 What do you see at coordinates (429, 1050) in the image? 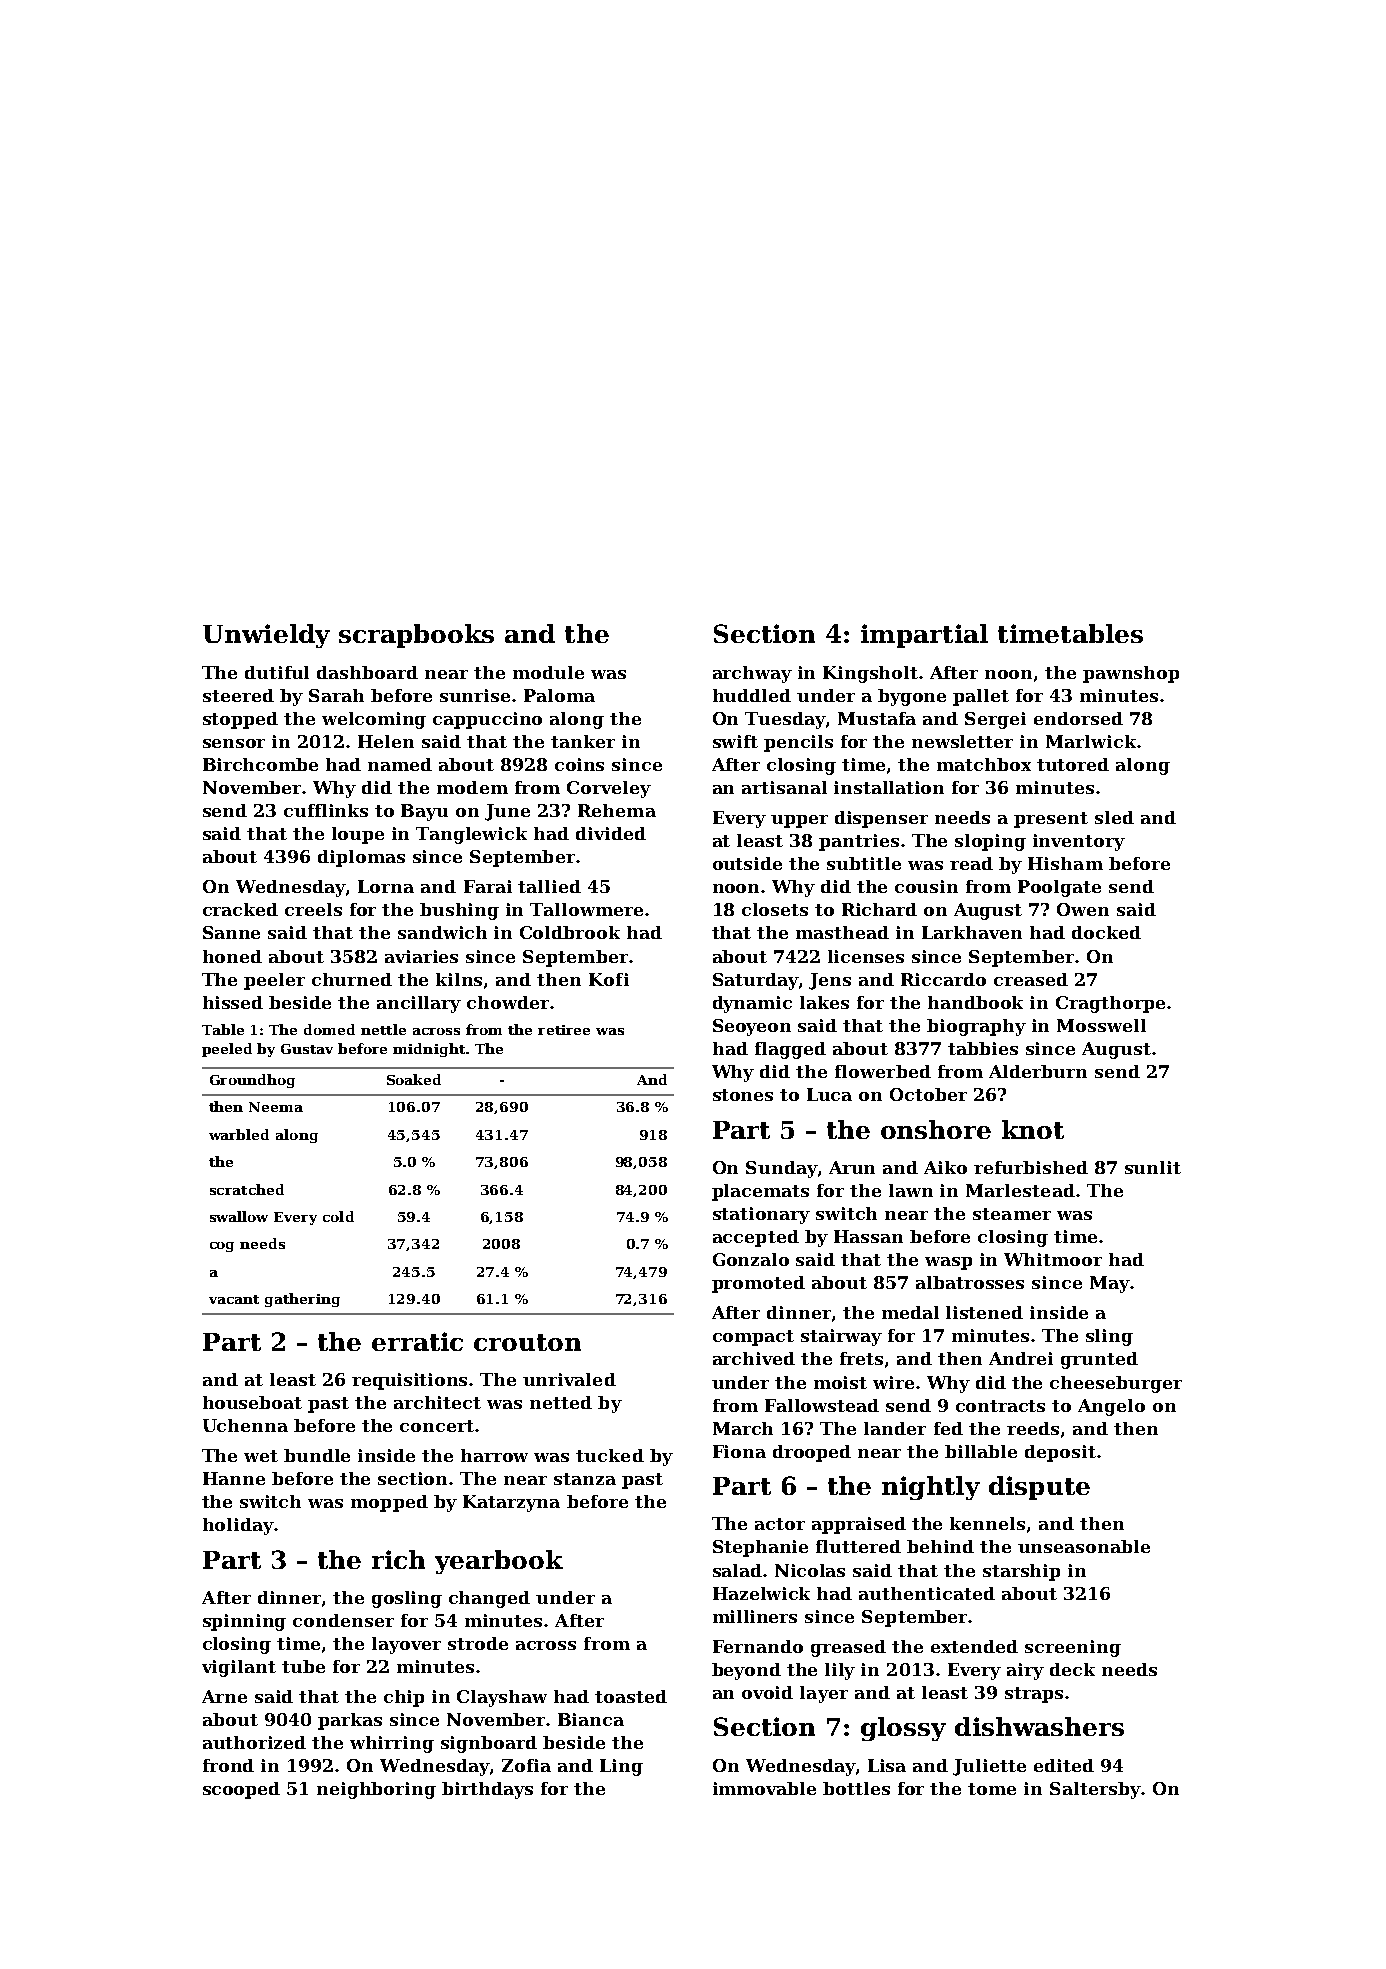
I see `midnight` at bounding box center [429, 1050].
